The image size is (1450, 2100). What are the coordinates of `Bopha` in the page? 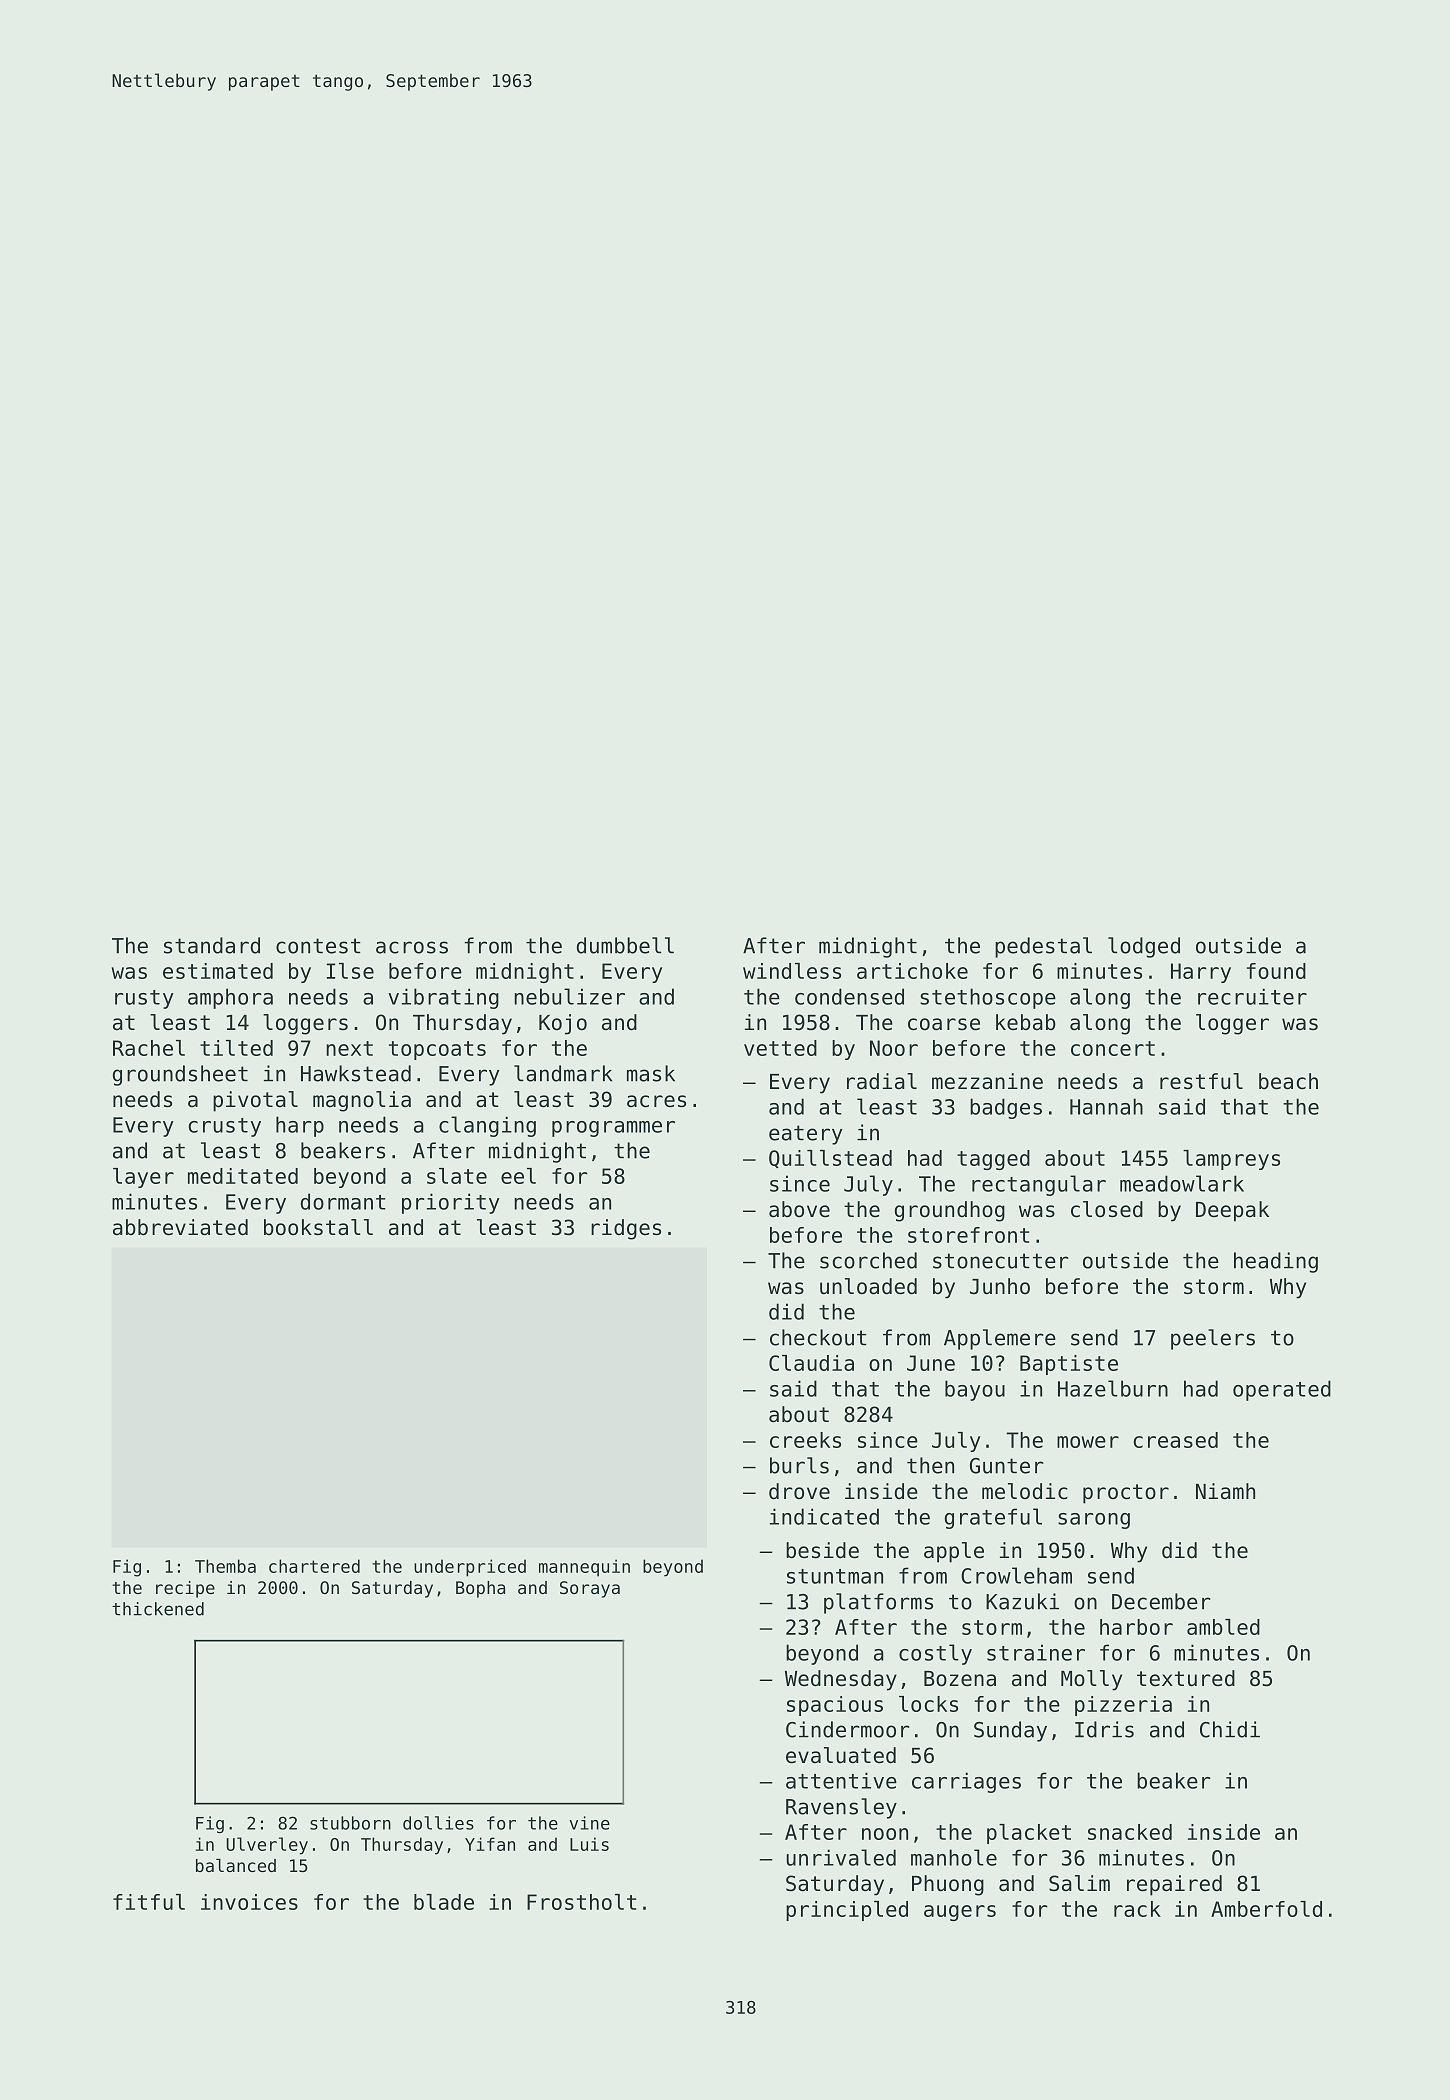 It's located at (480, 1589).
